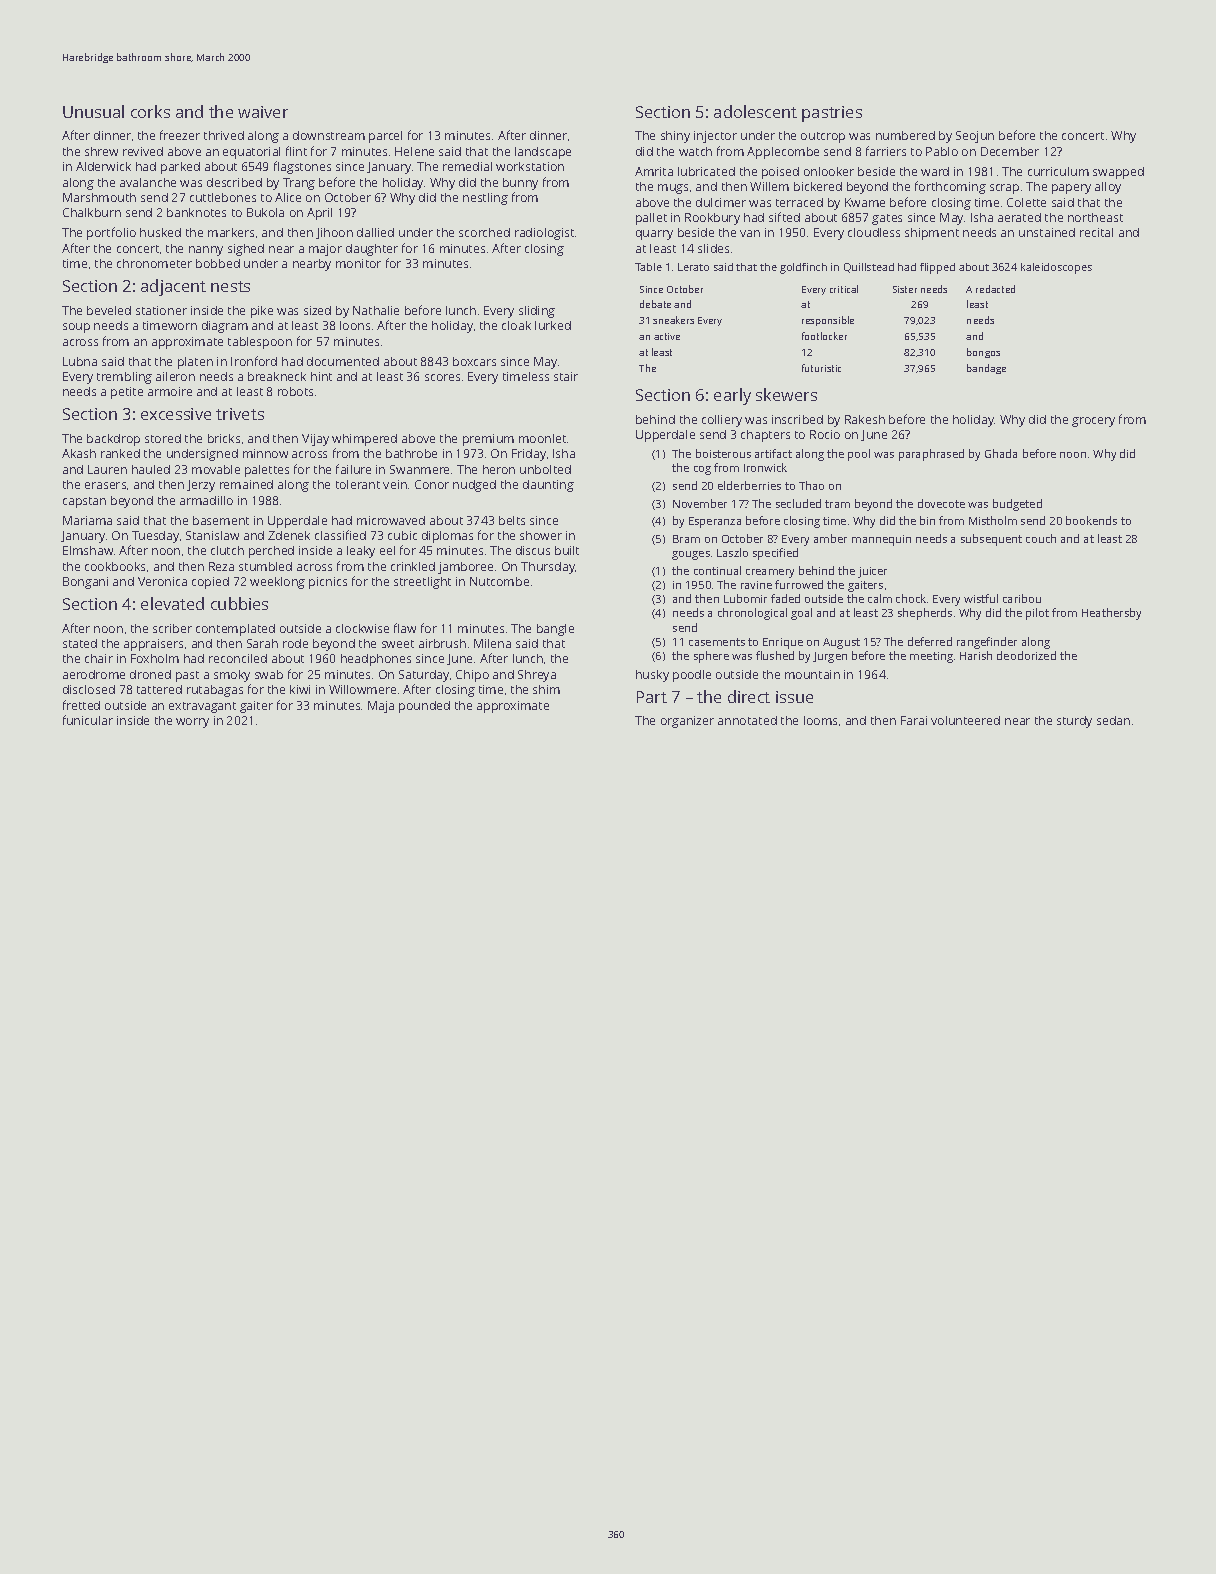  Describe the element at coordinates (99, 658) in the screenshot. I see `chair` at that location.
